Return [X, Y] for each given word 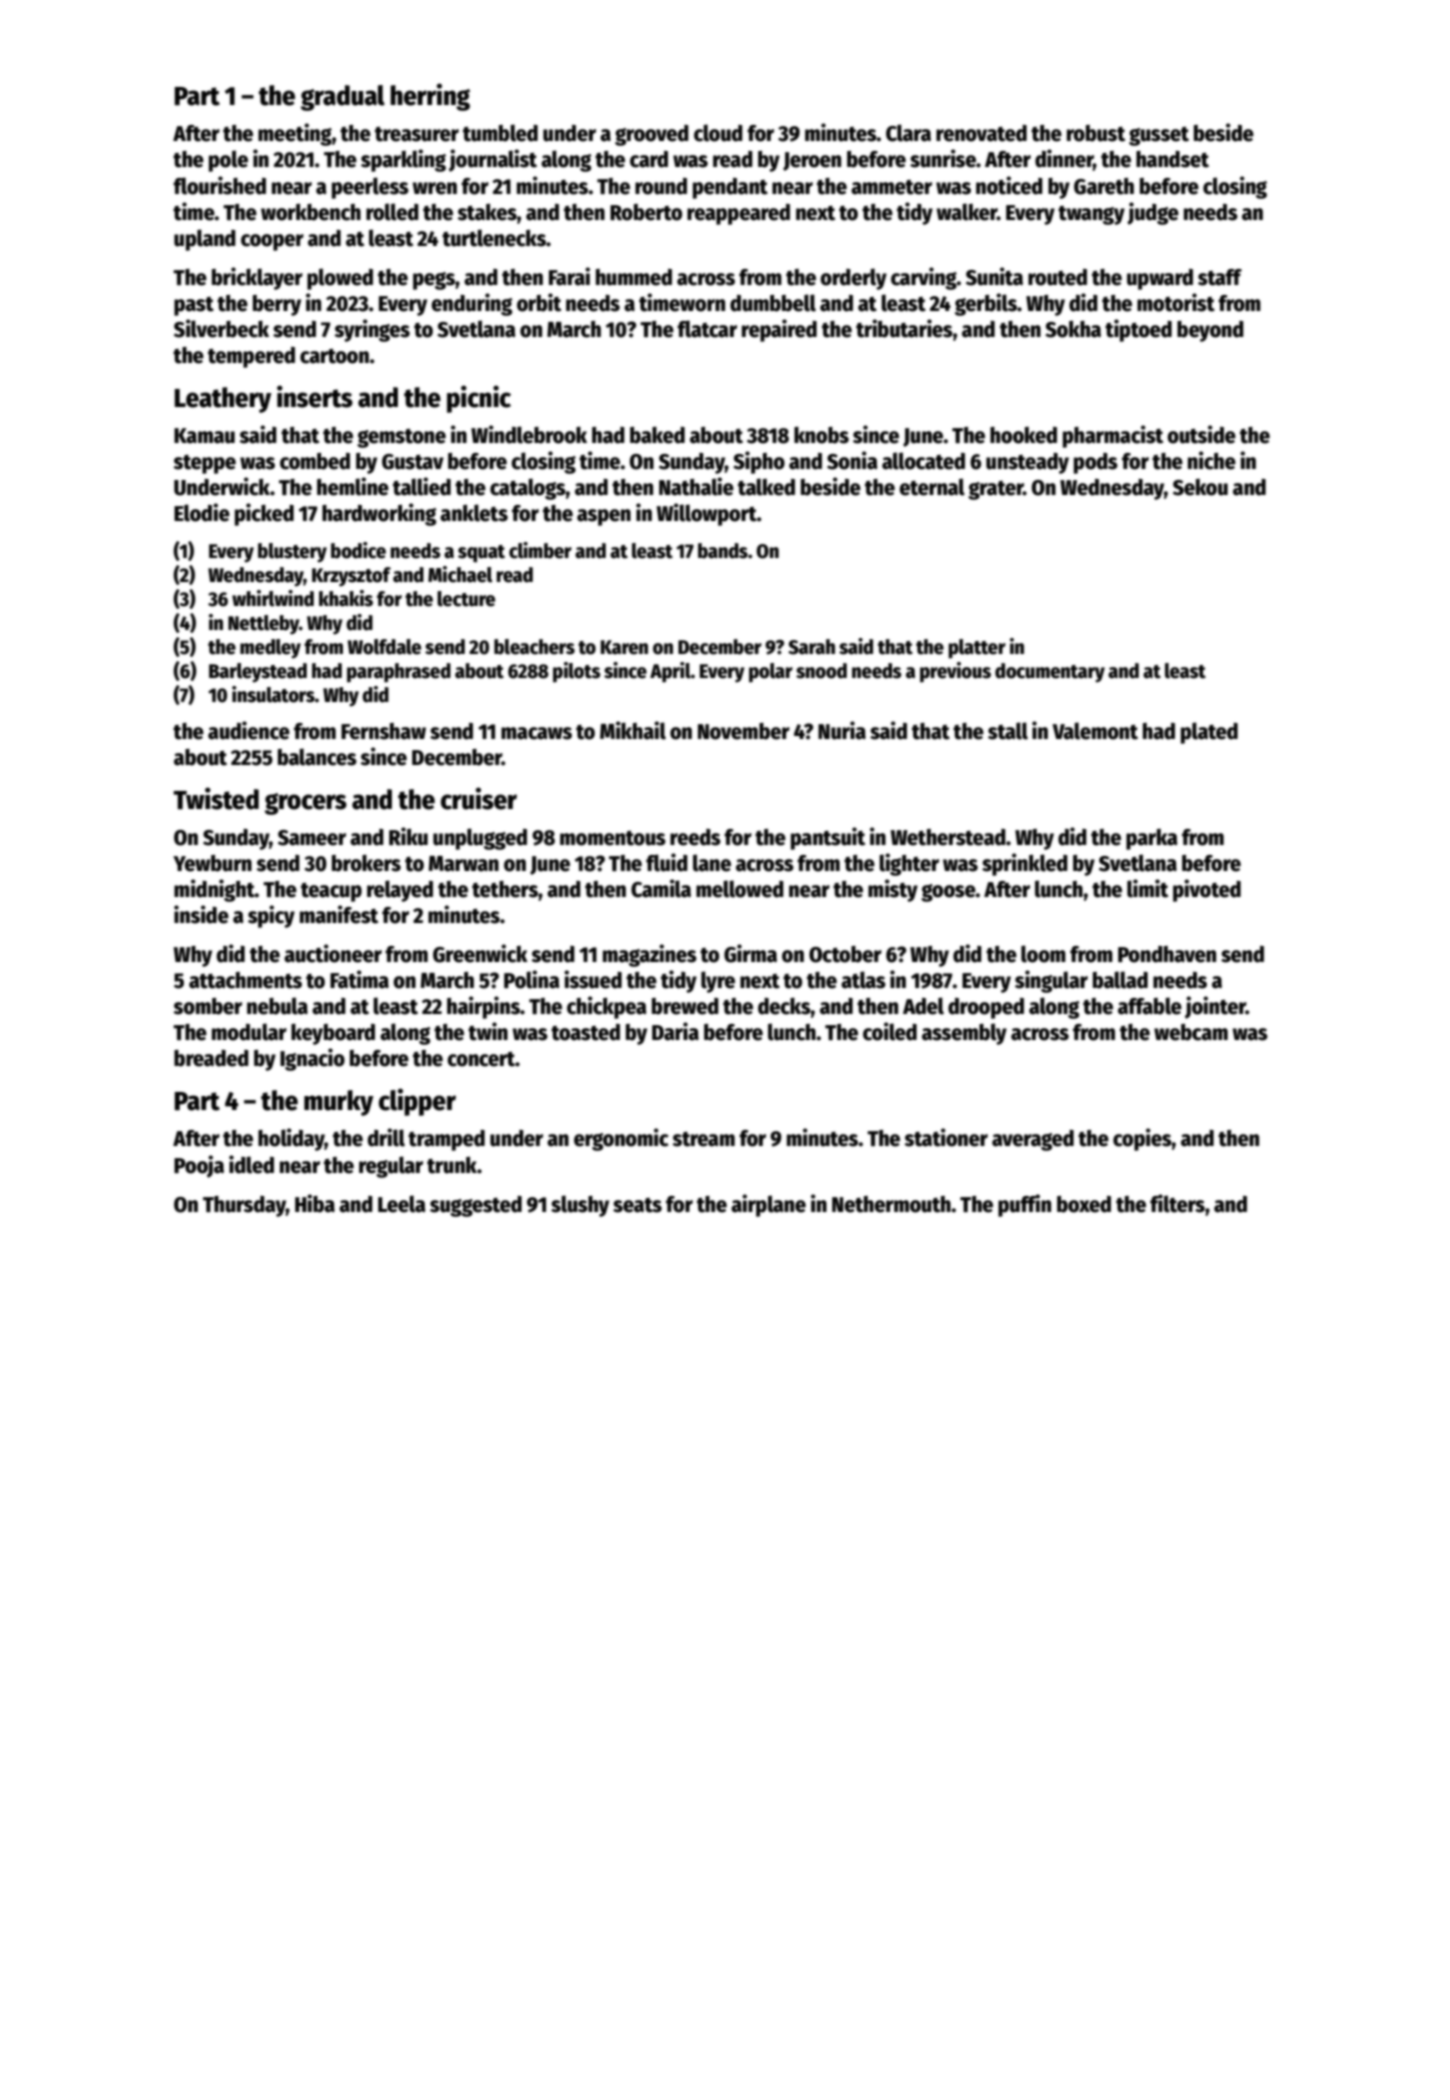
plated [1209, 733]
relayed [400, 891]
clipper [417, 1102]
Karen [624, 647]
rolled [392, 212]
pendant [730, 188]
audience [249, 730]
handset [1172, 159]
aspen [604, 517]
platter [977, 649]
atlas [863, 980]
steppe [204, 464]
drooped [986, 1008]
